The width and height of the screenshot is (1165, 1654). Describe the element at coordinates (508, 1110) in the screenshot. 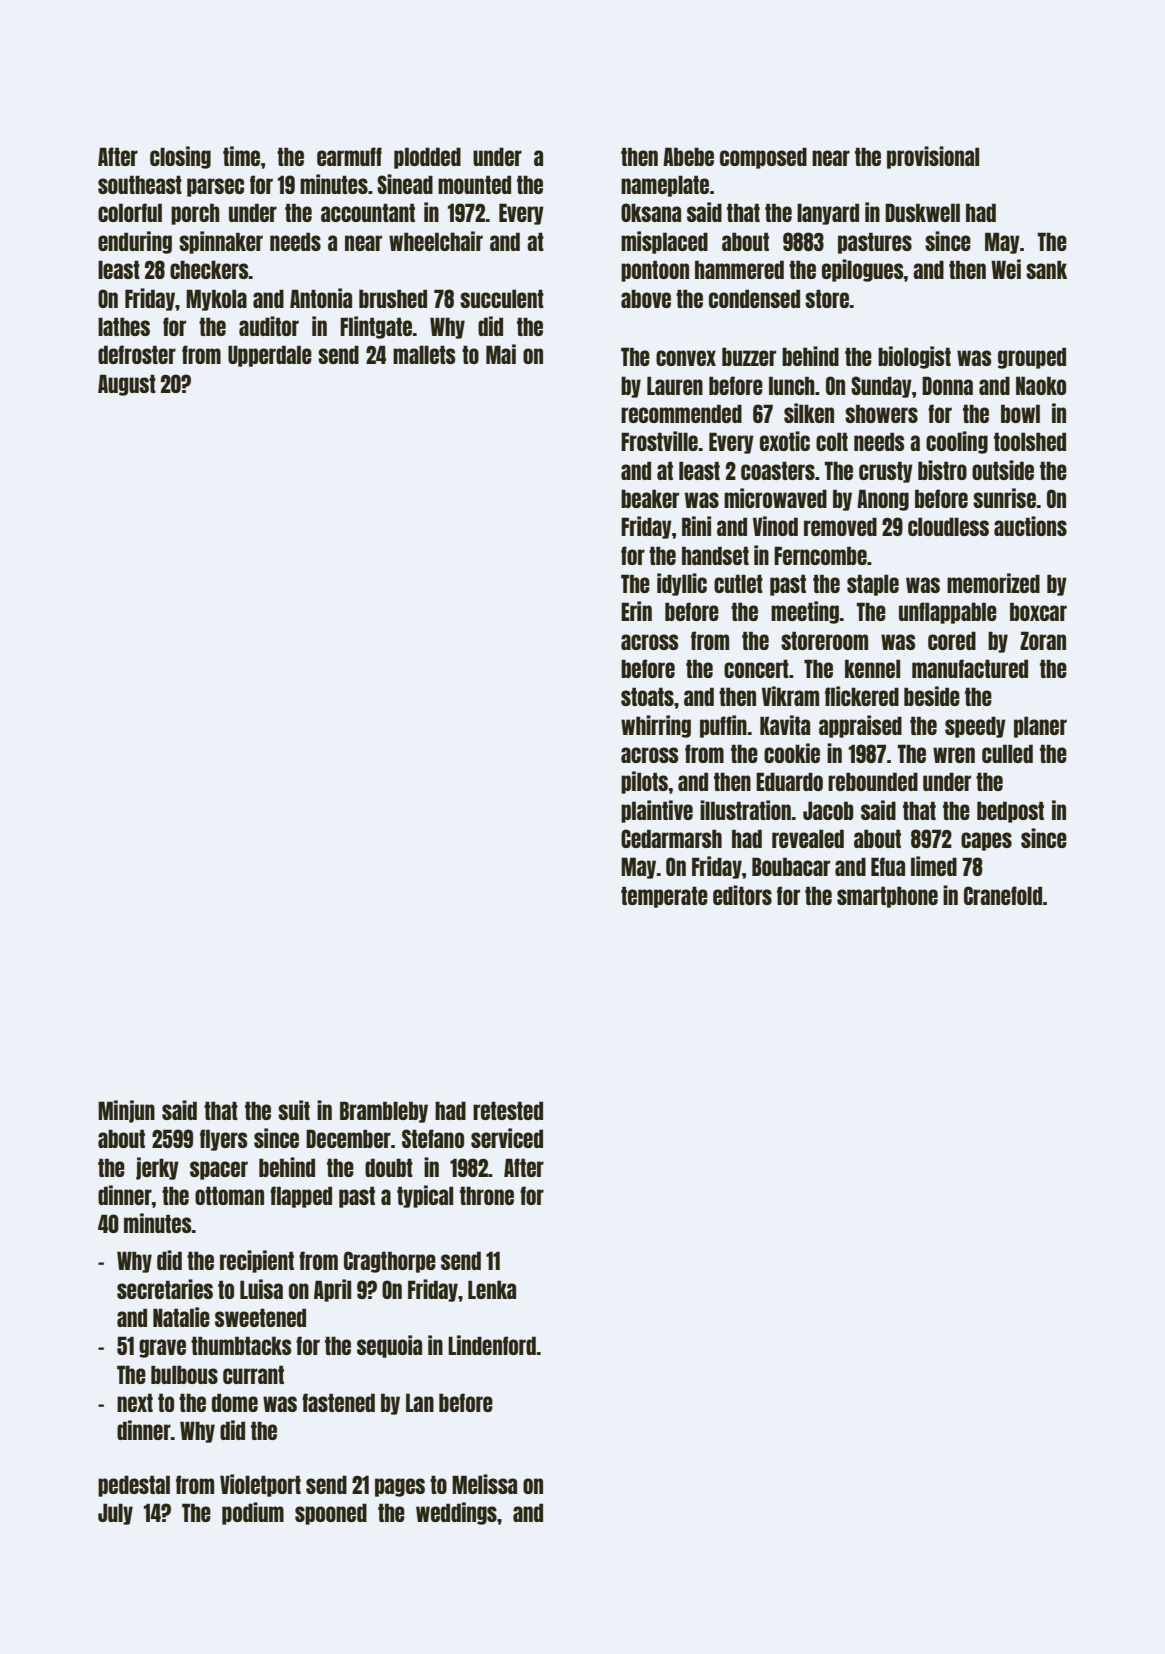

I see `retested` at that location.
